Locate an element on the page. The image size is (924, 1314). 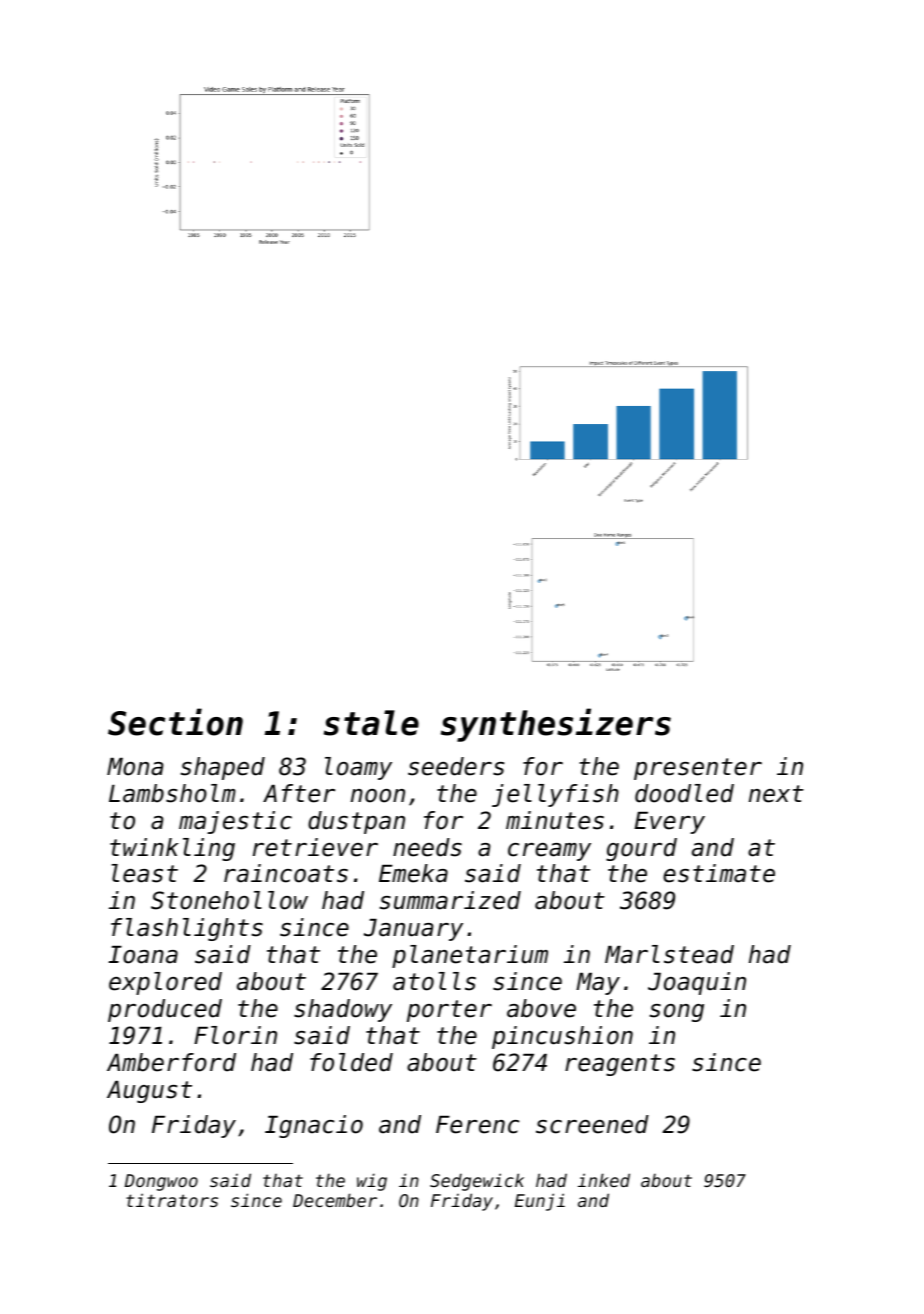
presenter is located at coordinates (698, 769).
